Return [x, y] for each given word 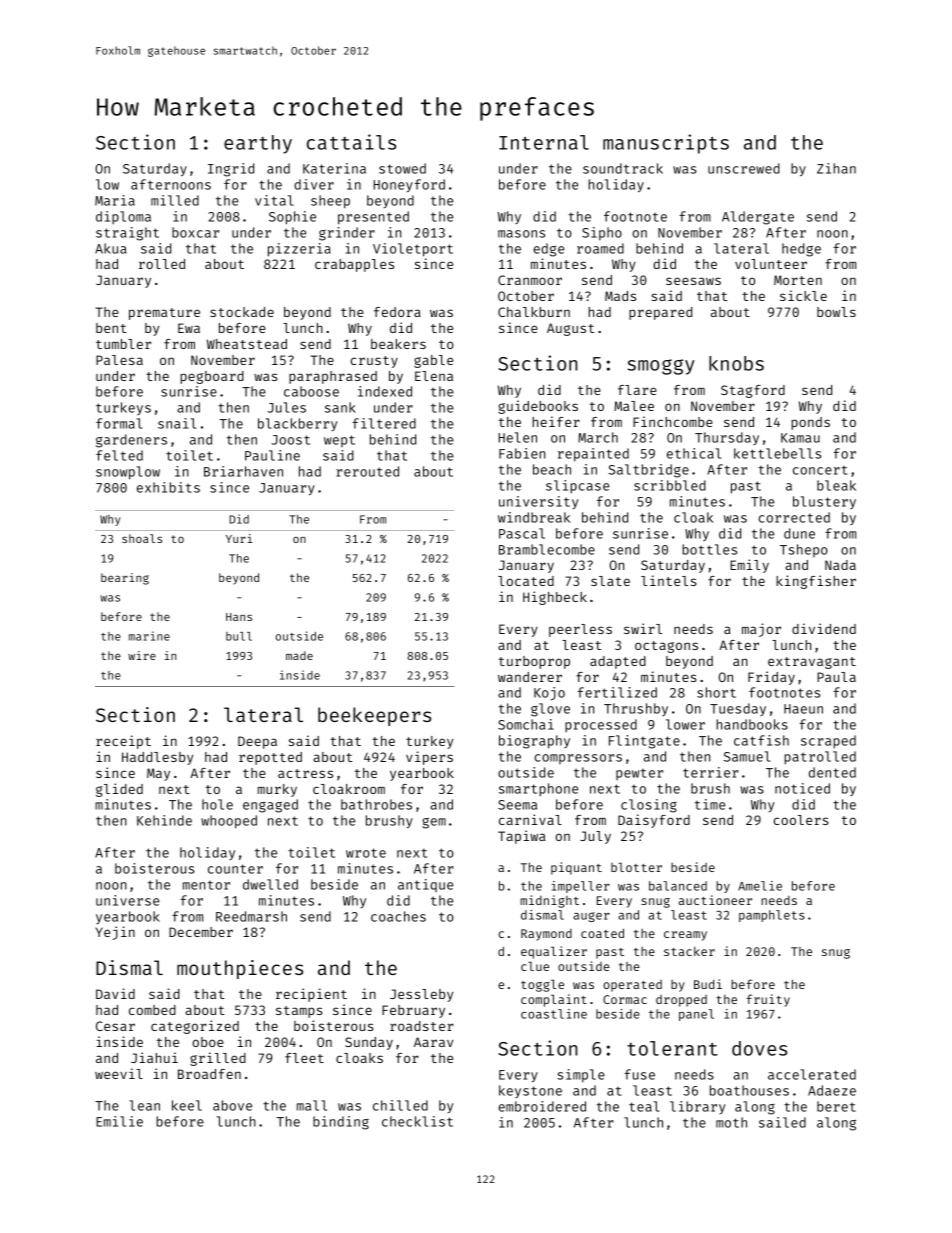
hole [217, 804]
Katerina [334, 168]
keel [187, 1105]
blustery [824, 502]
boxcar [195, 232]
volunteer [771, 264]
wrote [366, 853]
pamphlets [772, 916]
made [299, 655]
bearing [125, 579]
